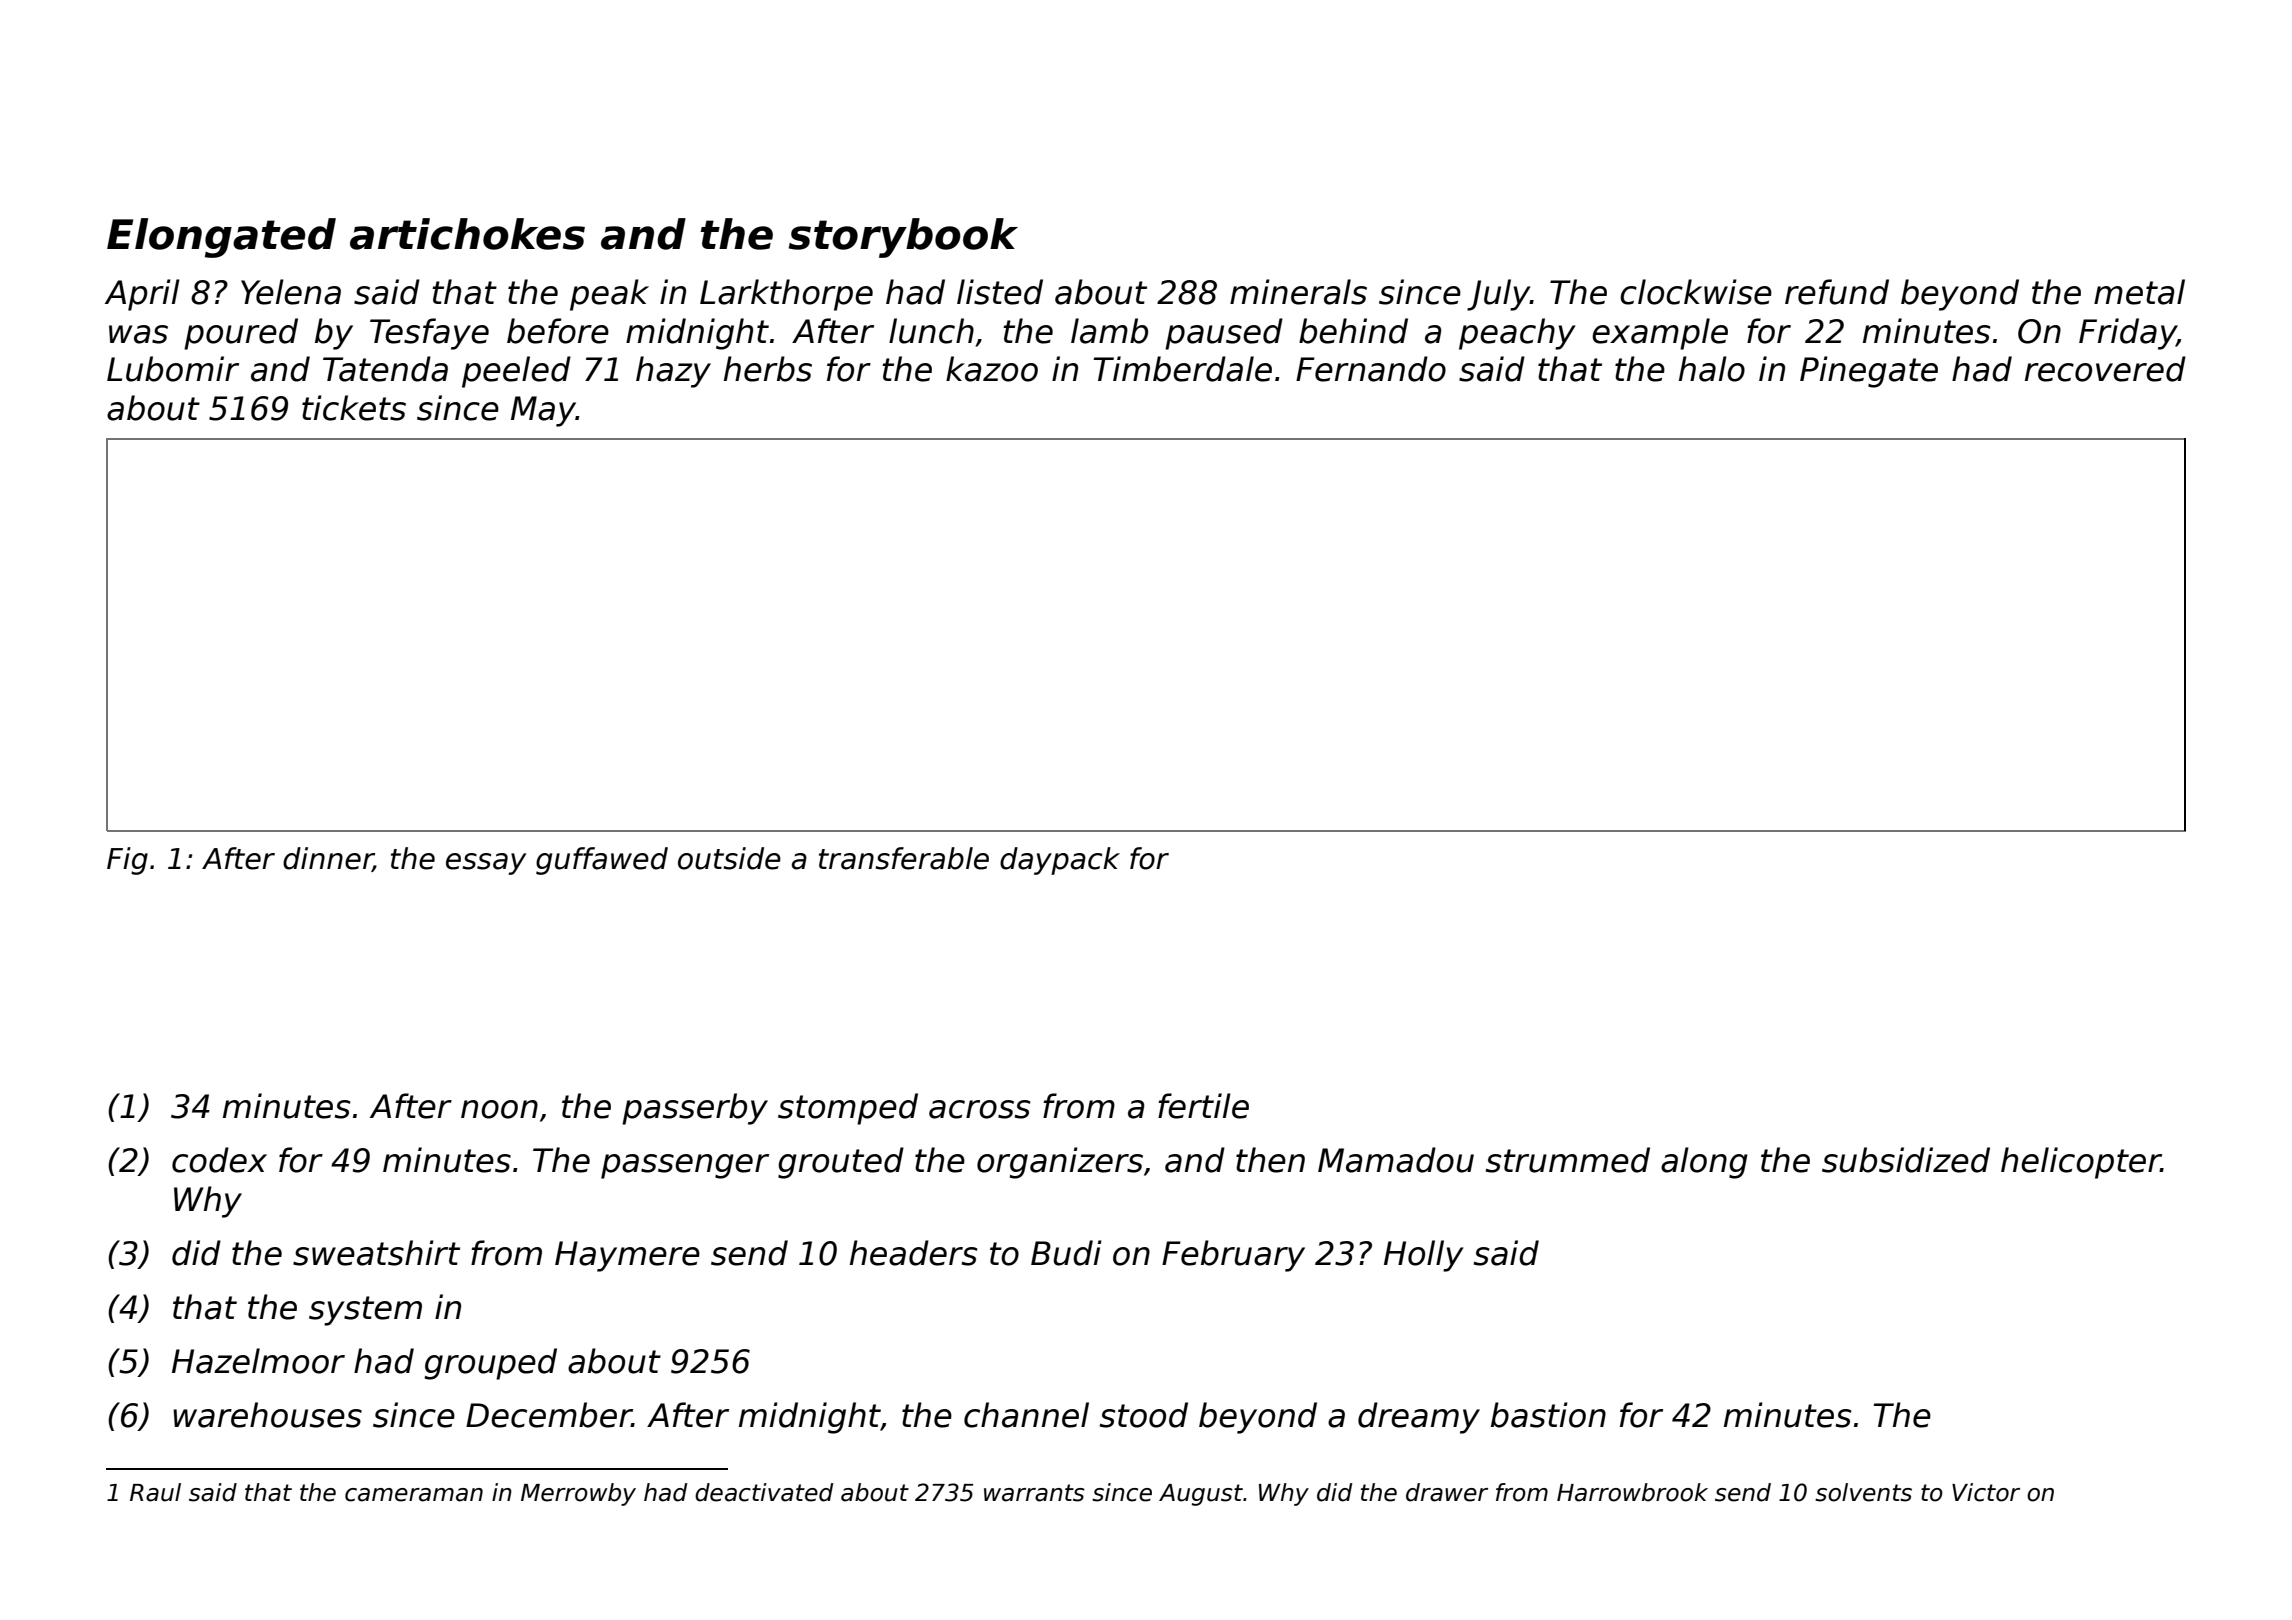  What do you see at coordinates (1060, 861) in the document?
I see `daypack` at bounding box center [1060, 861].
